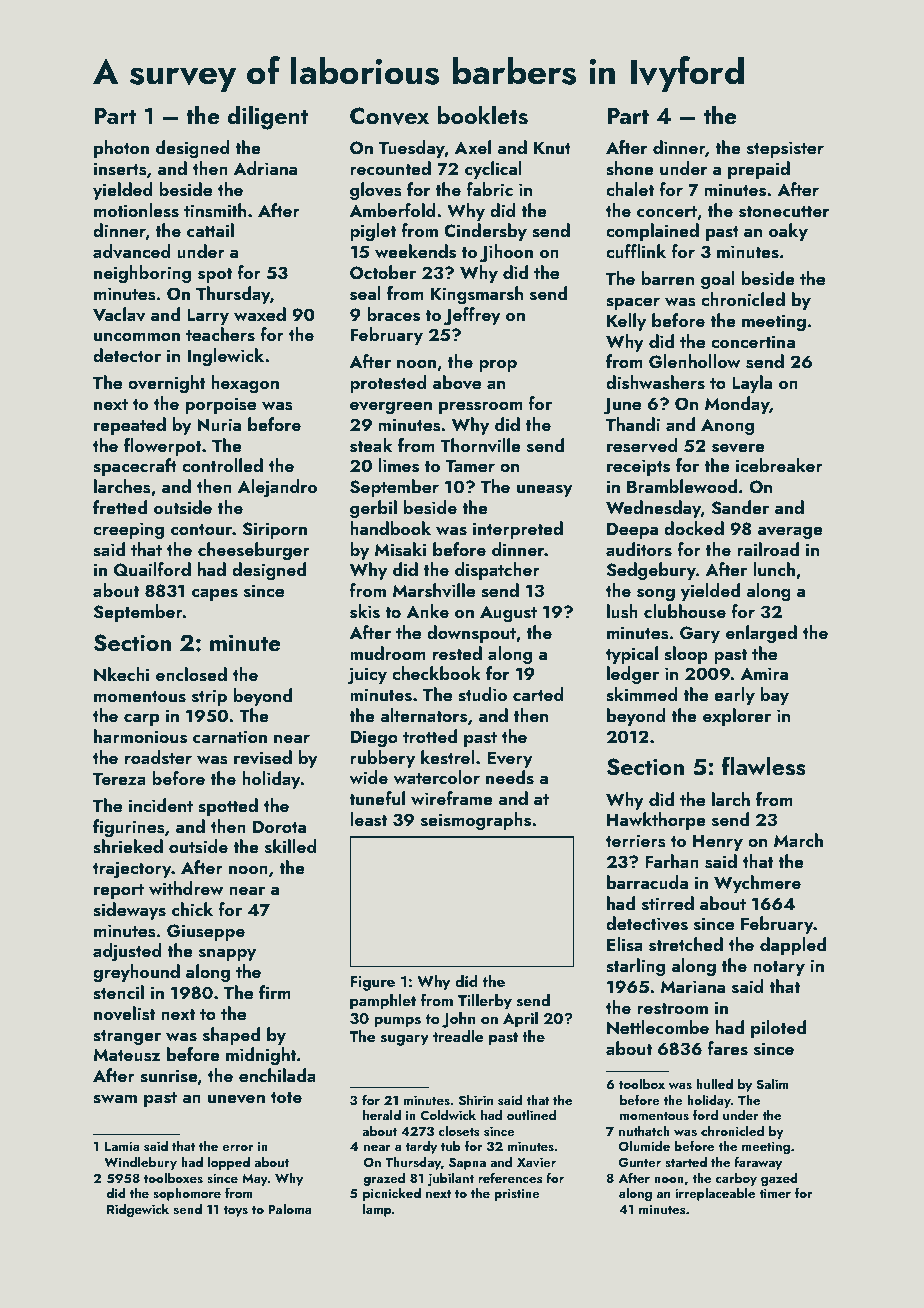 The height and width of the screenshot is (1308, 924). What do you see at coordinates (639, 549) in the screenshot?
I see `auditors` at bounding box center [639, 549].
